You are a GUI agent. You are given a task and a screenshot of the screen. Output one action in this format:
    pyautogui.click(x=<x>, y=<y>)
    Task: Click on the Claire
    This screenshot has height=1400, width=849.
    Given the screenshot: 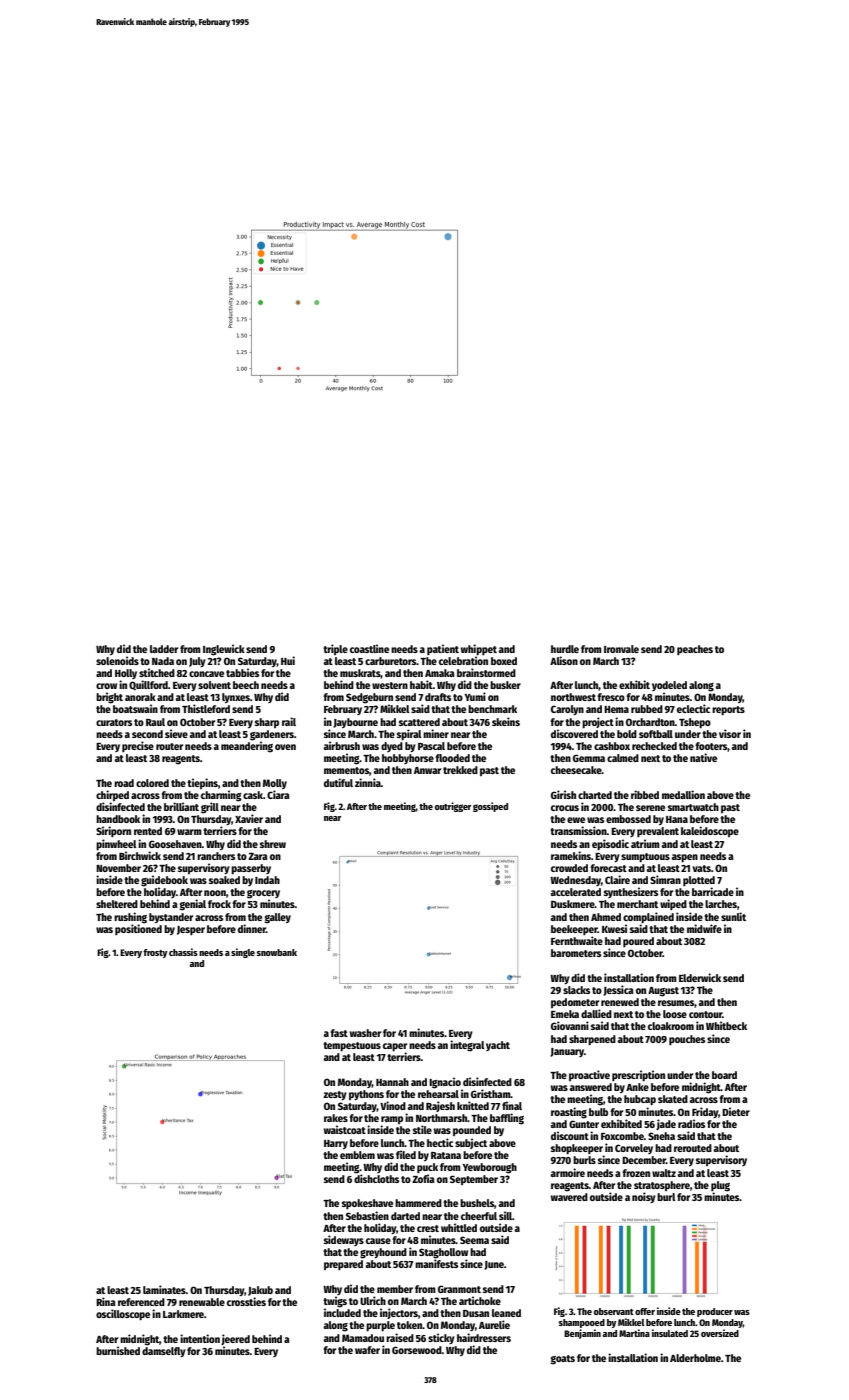 What is the action you would take?
    pyautogui.click(x=617, y=879)
